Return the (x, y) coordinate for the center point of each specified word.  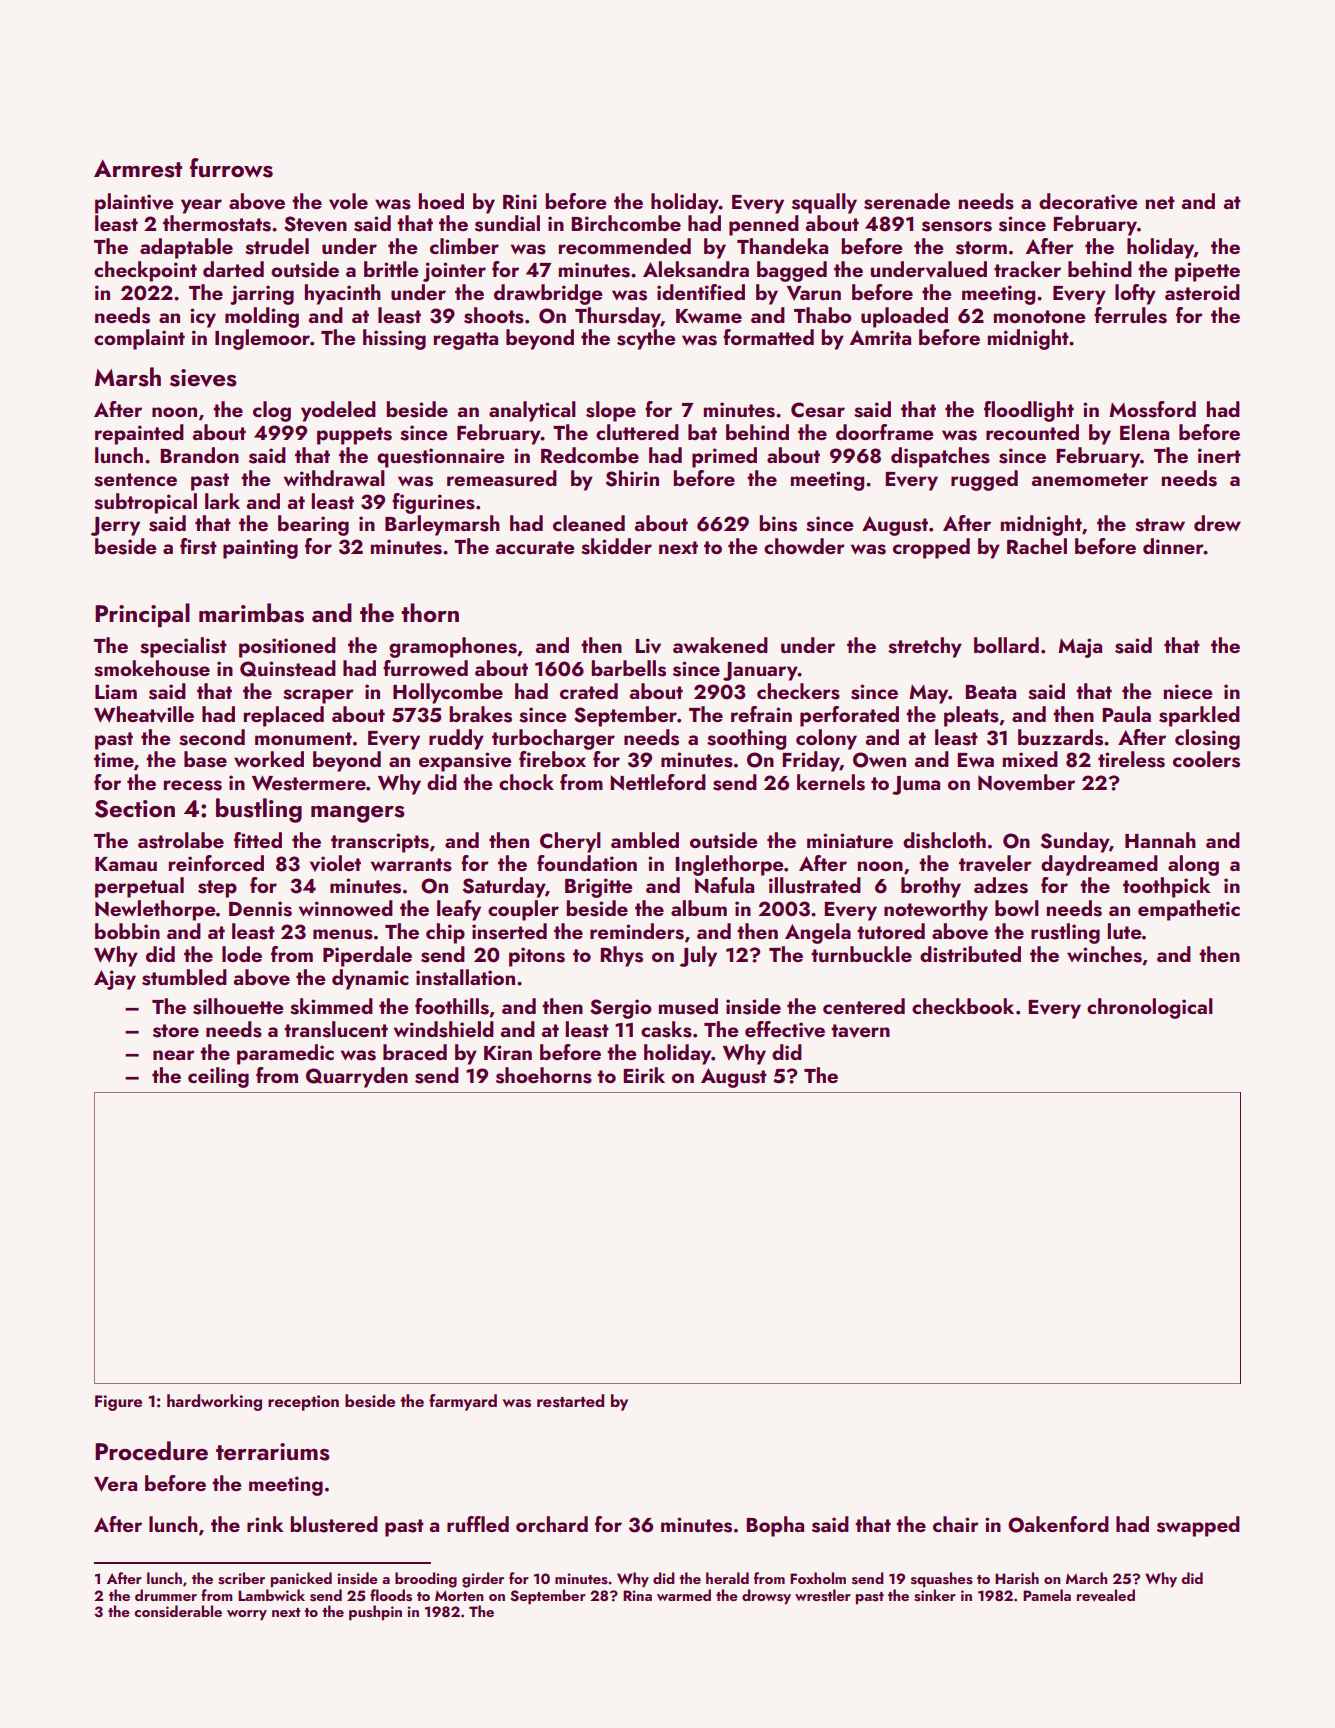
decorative (1088, 201)
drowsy (766, 1597)
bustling (259, 810)
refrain (761, 714)
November (1026, 782)
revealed (1106, 1595)
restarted (570, 1401)
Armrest (138, 169)
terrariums (273, 1452)
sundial (507, 223)
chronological (1150, 1008)
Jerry (115, 526)
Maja (1080, 648)
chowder (804, 546)
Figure (118, 1403)
